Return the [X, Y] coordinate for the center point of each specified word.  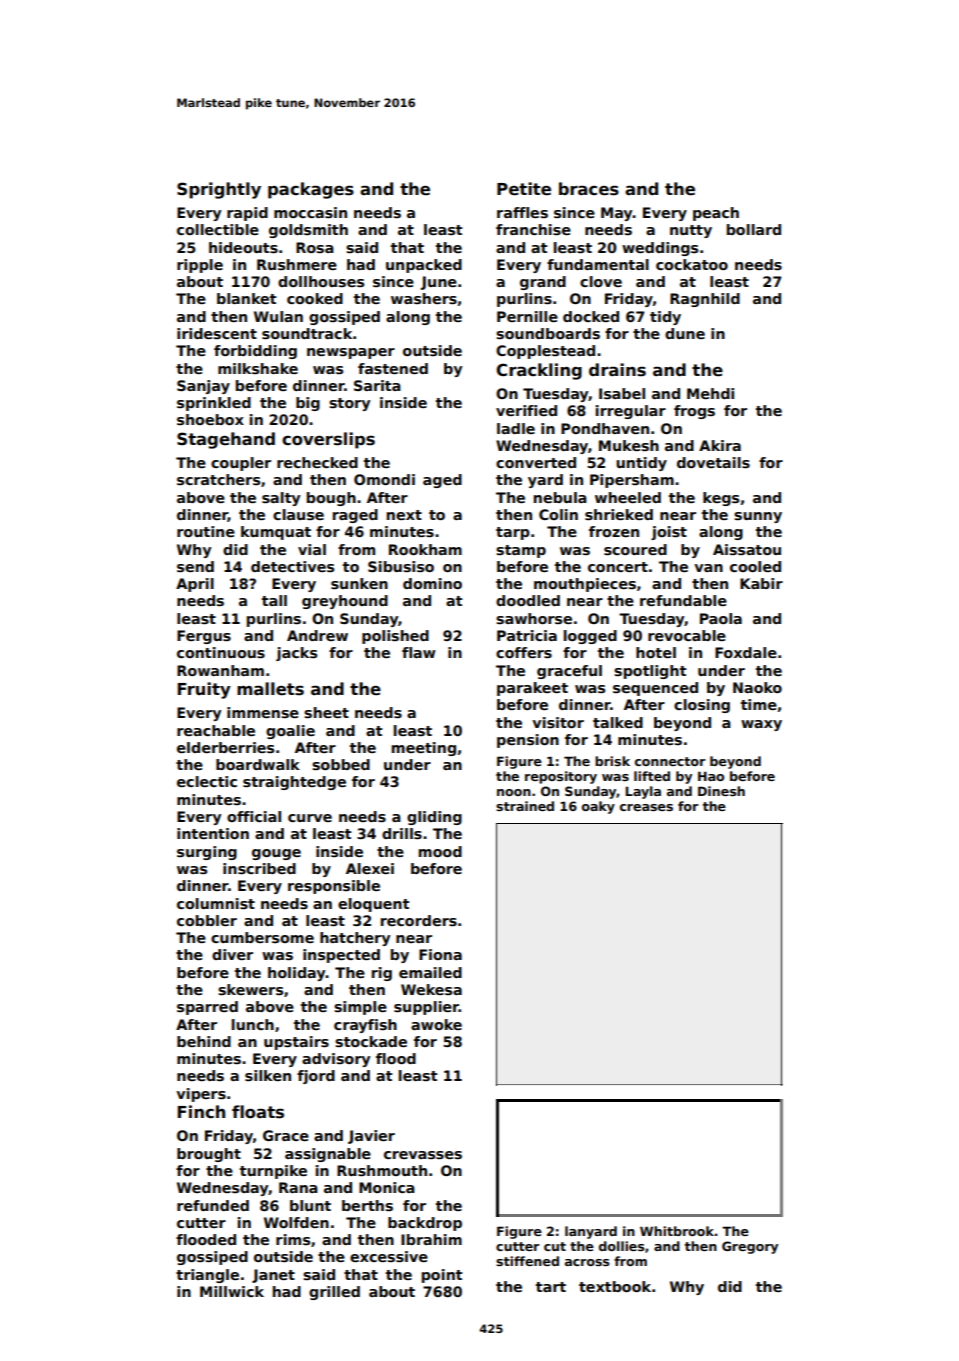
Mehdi [710, 393]
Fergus [204, 637]
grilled [334, 1293]
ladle [516, 428]
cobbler [207, 920]
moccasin [310, 212]
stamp [521, 551]
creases [646, 807]
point [442, 1276]
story [349, 404]
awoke [436, 1024]
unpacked [424, 266]
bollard [754, 229]
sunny [758, 517]
